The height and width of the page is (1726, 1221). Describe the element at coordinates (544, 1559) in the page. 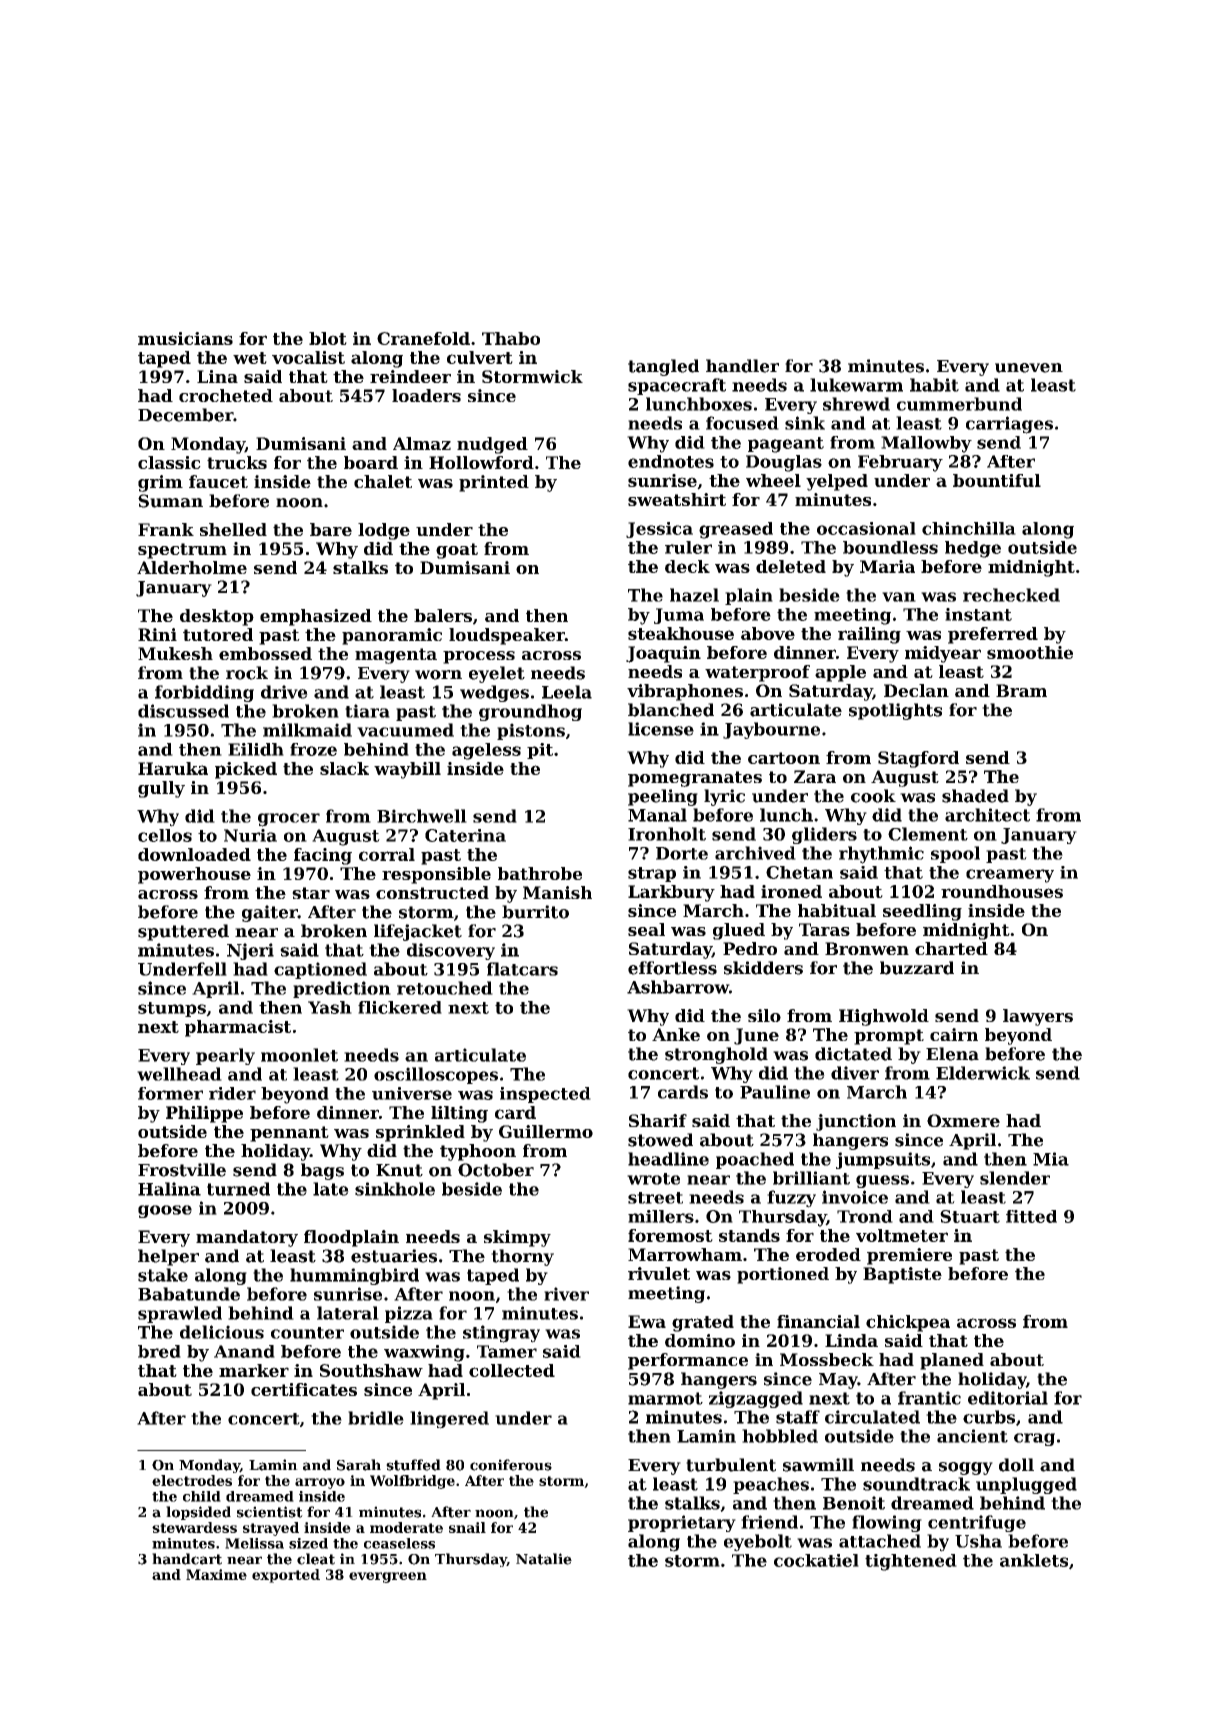

I see `Natalie` at that location.
